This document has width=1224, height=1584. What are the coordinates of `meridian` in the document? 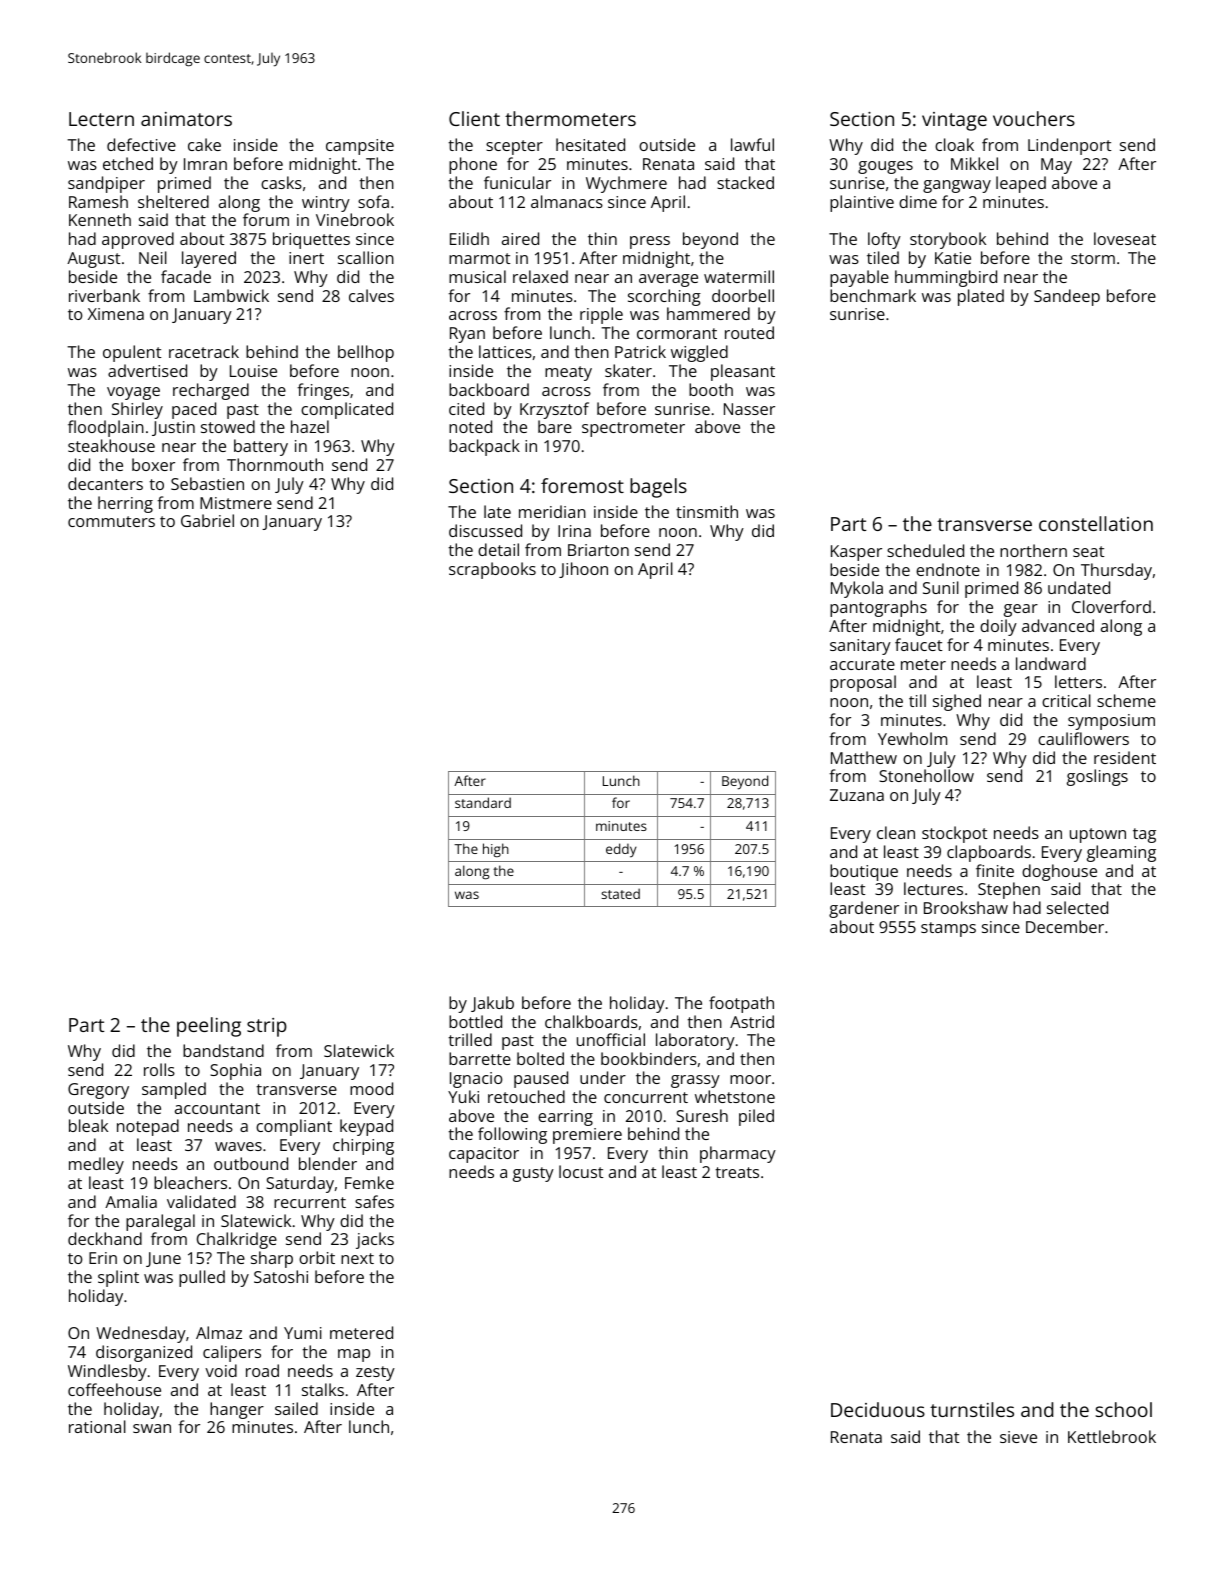 It's located at (552, 511).
